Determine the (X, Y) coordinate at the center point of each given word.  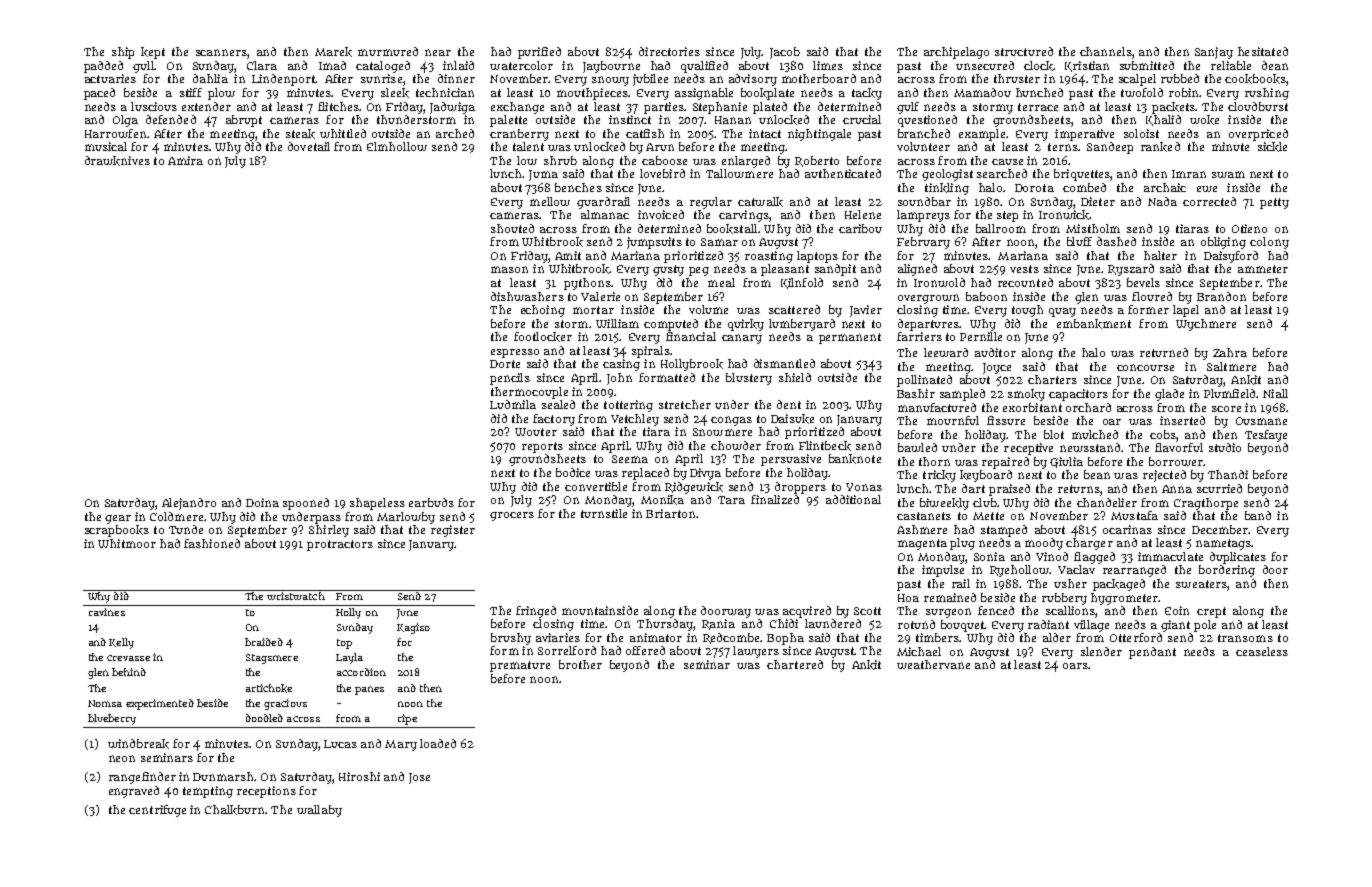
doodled (264, 718)
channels (1106, 51)
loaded (438, 743)
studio (1225, 447)
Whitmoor (127, 543)
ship (123, 53)
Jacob (785, 53)
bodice (573, 472)
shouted (512, 228)
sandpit (835, 270)
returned (1164, 352)
